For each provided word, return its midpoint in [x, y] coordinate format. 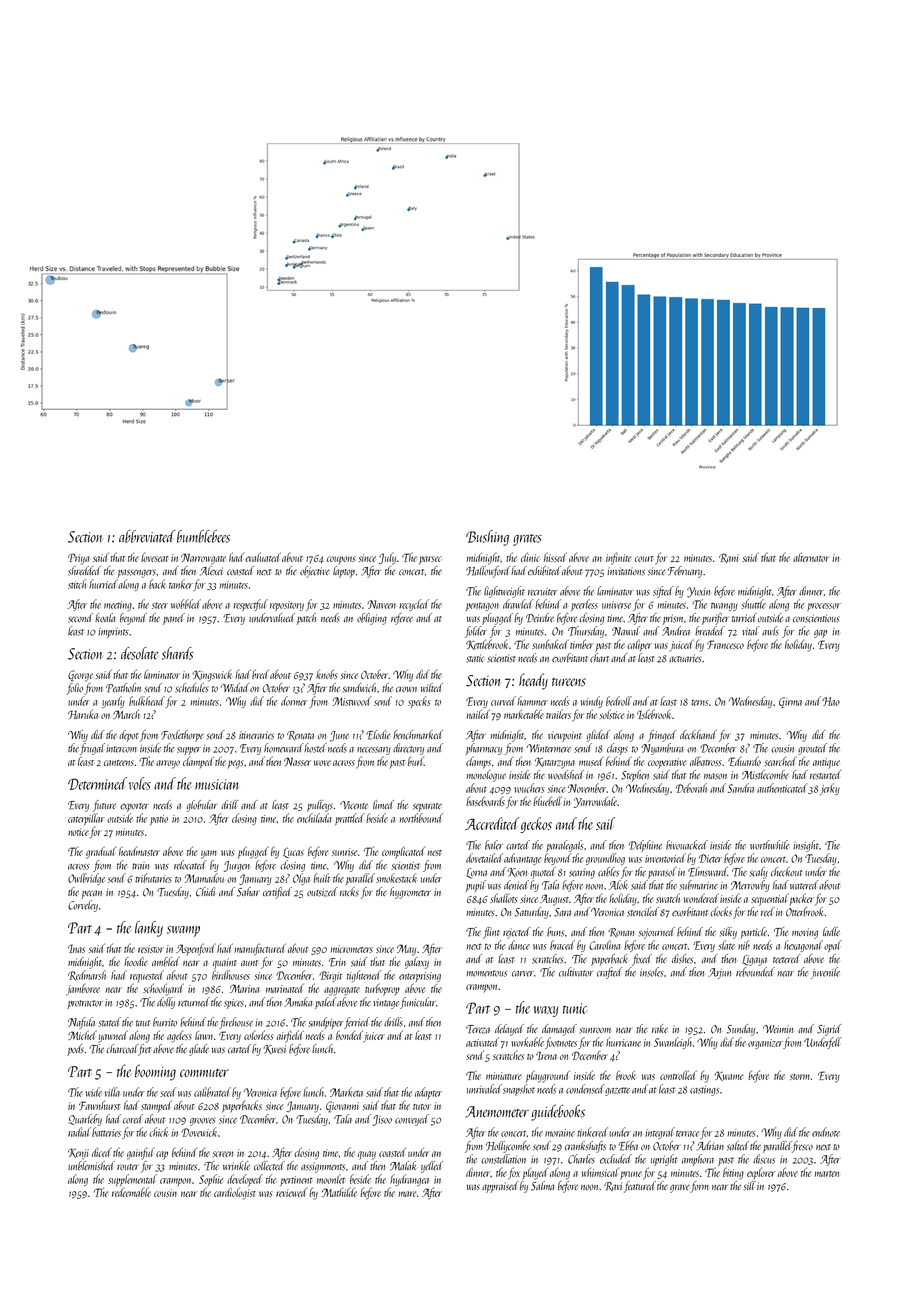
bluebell [547, 801]
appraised [500, 1187]
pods [75, 1050]
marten [827, 1174]
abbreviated [147, 536]
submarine [699, 885]
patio [159, 820]
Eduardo [744, 761]
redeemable [131, 1192]
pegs [236, 764]
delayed [509, 1030]
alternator [811, 557]
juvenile [825, 973]
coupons [341, 560]
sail [605, 823]
